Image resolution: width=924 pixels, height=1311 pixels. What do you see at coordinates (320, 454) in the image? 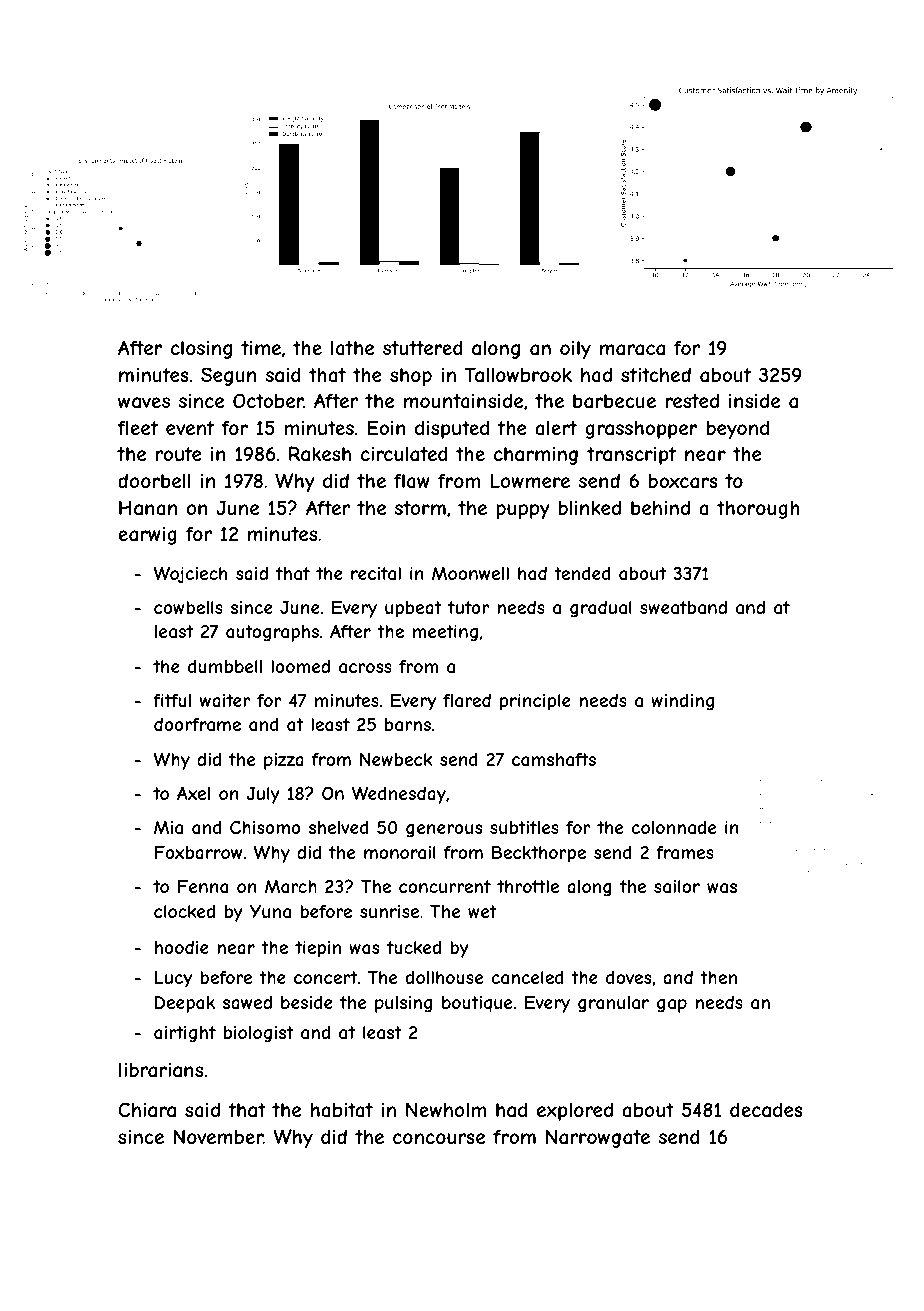
I see `Rakesh` at bounding box center [320, 454].
